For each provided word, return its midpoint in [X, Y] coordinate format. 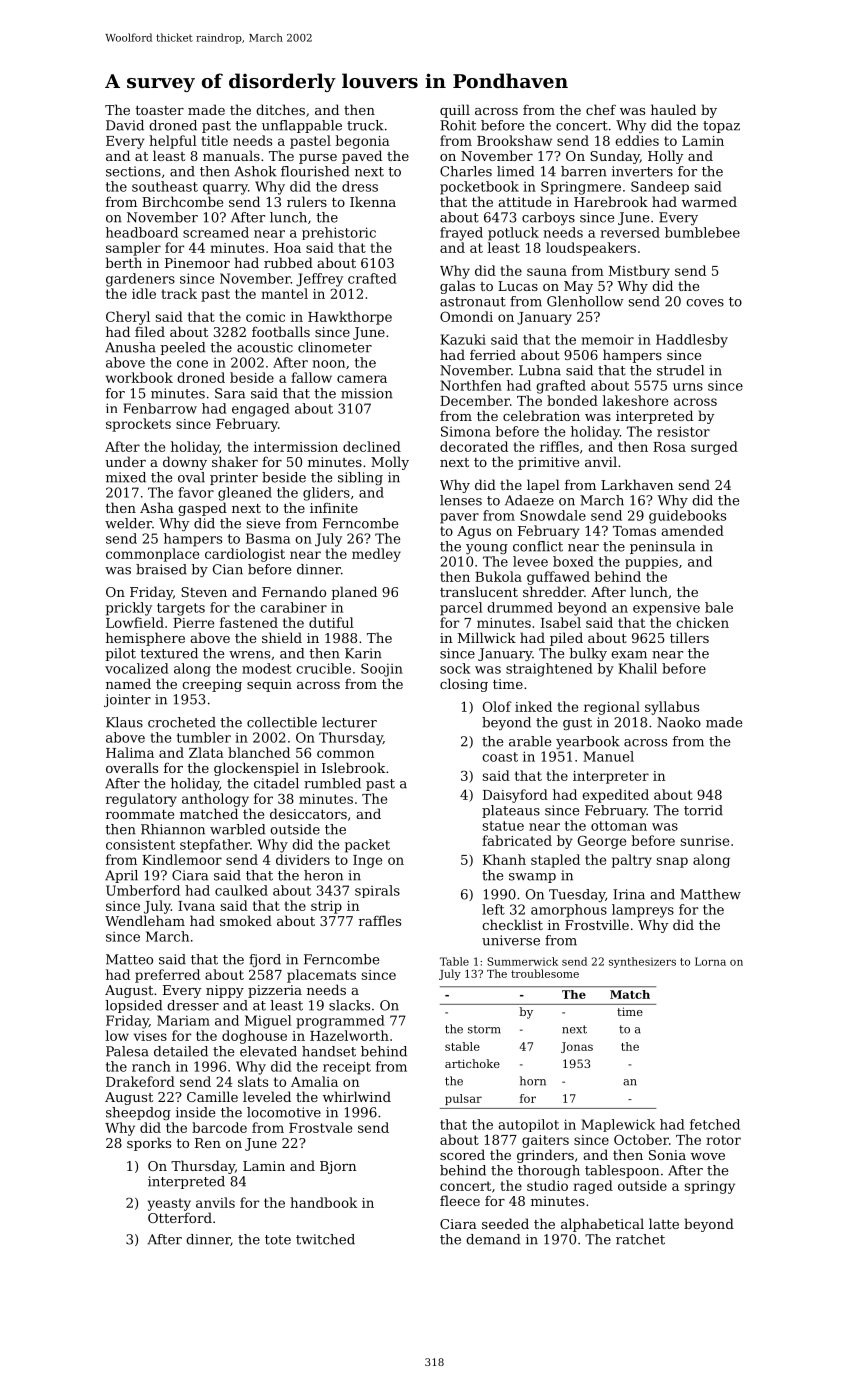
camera [362, 379]
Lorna [710, 961]
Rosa [669, 447]
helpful [173, 142]
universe [511, 940]
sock [455, 668]
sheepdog [138, 1113]
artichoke [472, 1063]
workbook [139, 377]
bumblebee [702, 232]
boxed [573, 561]
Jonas [577, 1047]
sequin [269, 685]
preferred [167, 976]
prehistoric [339, 233]
